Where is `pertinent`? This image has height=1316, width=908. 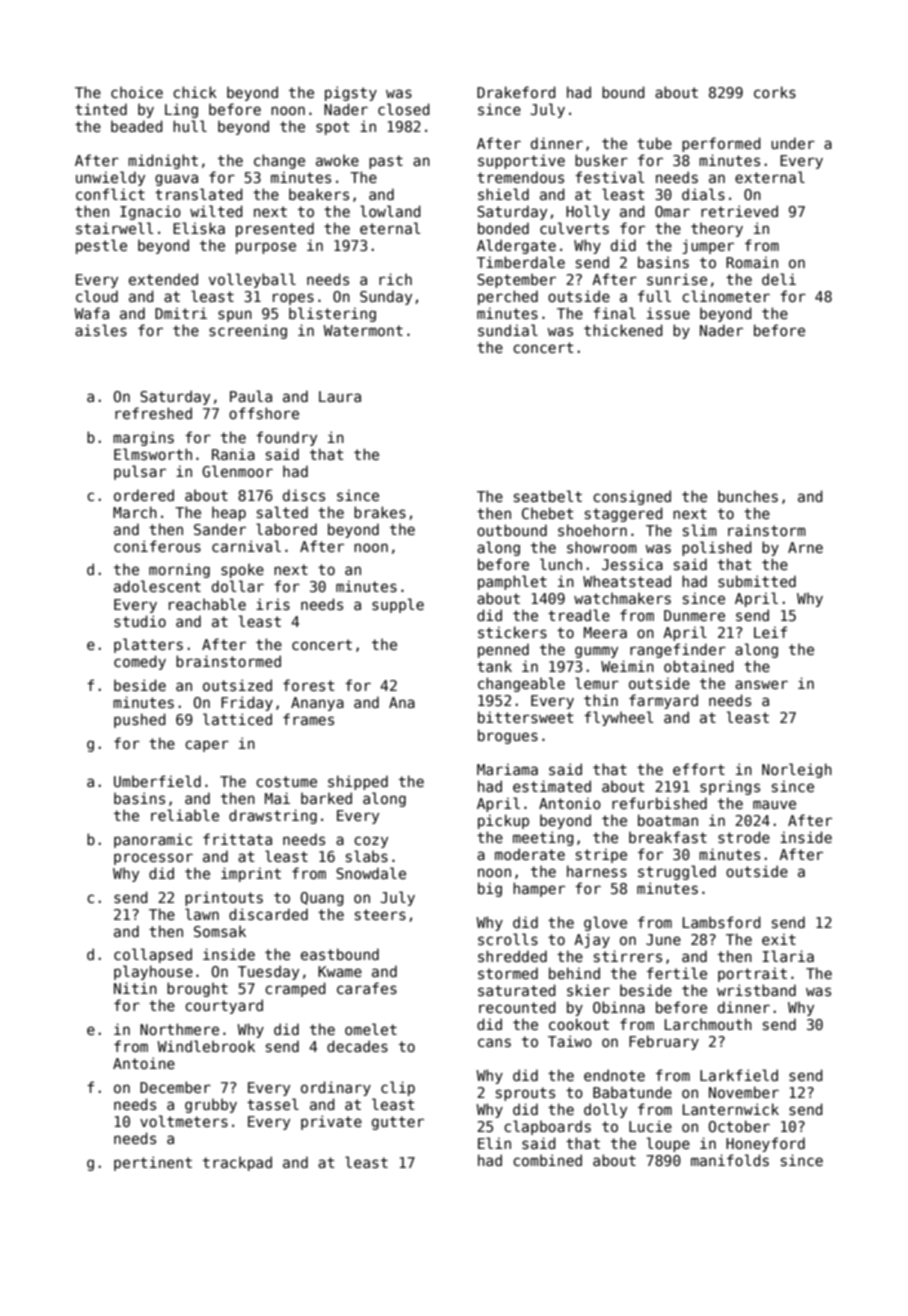
pertinent is located at coordinates (153, 1163).
